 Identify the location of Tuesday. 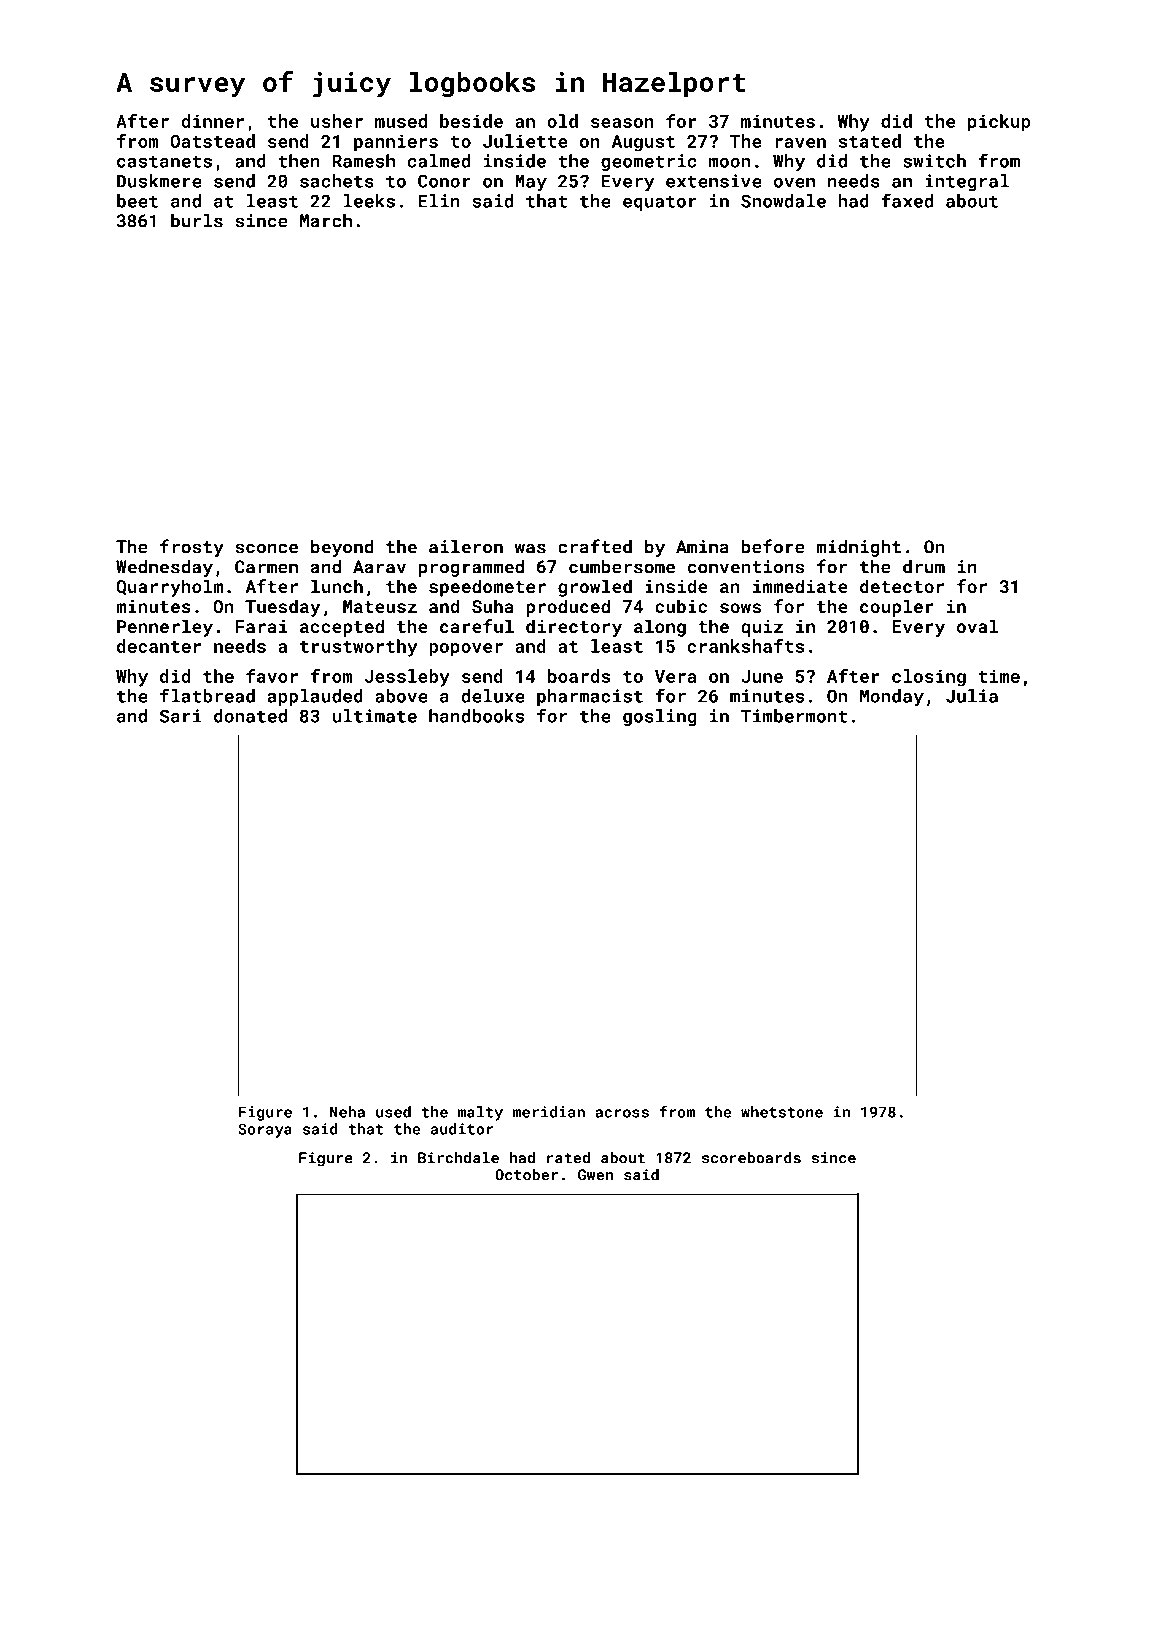
(282, 608).
